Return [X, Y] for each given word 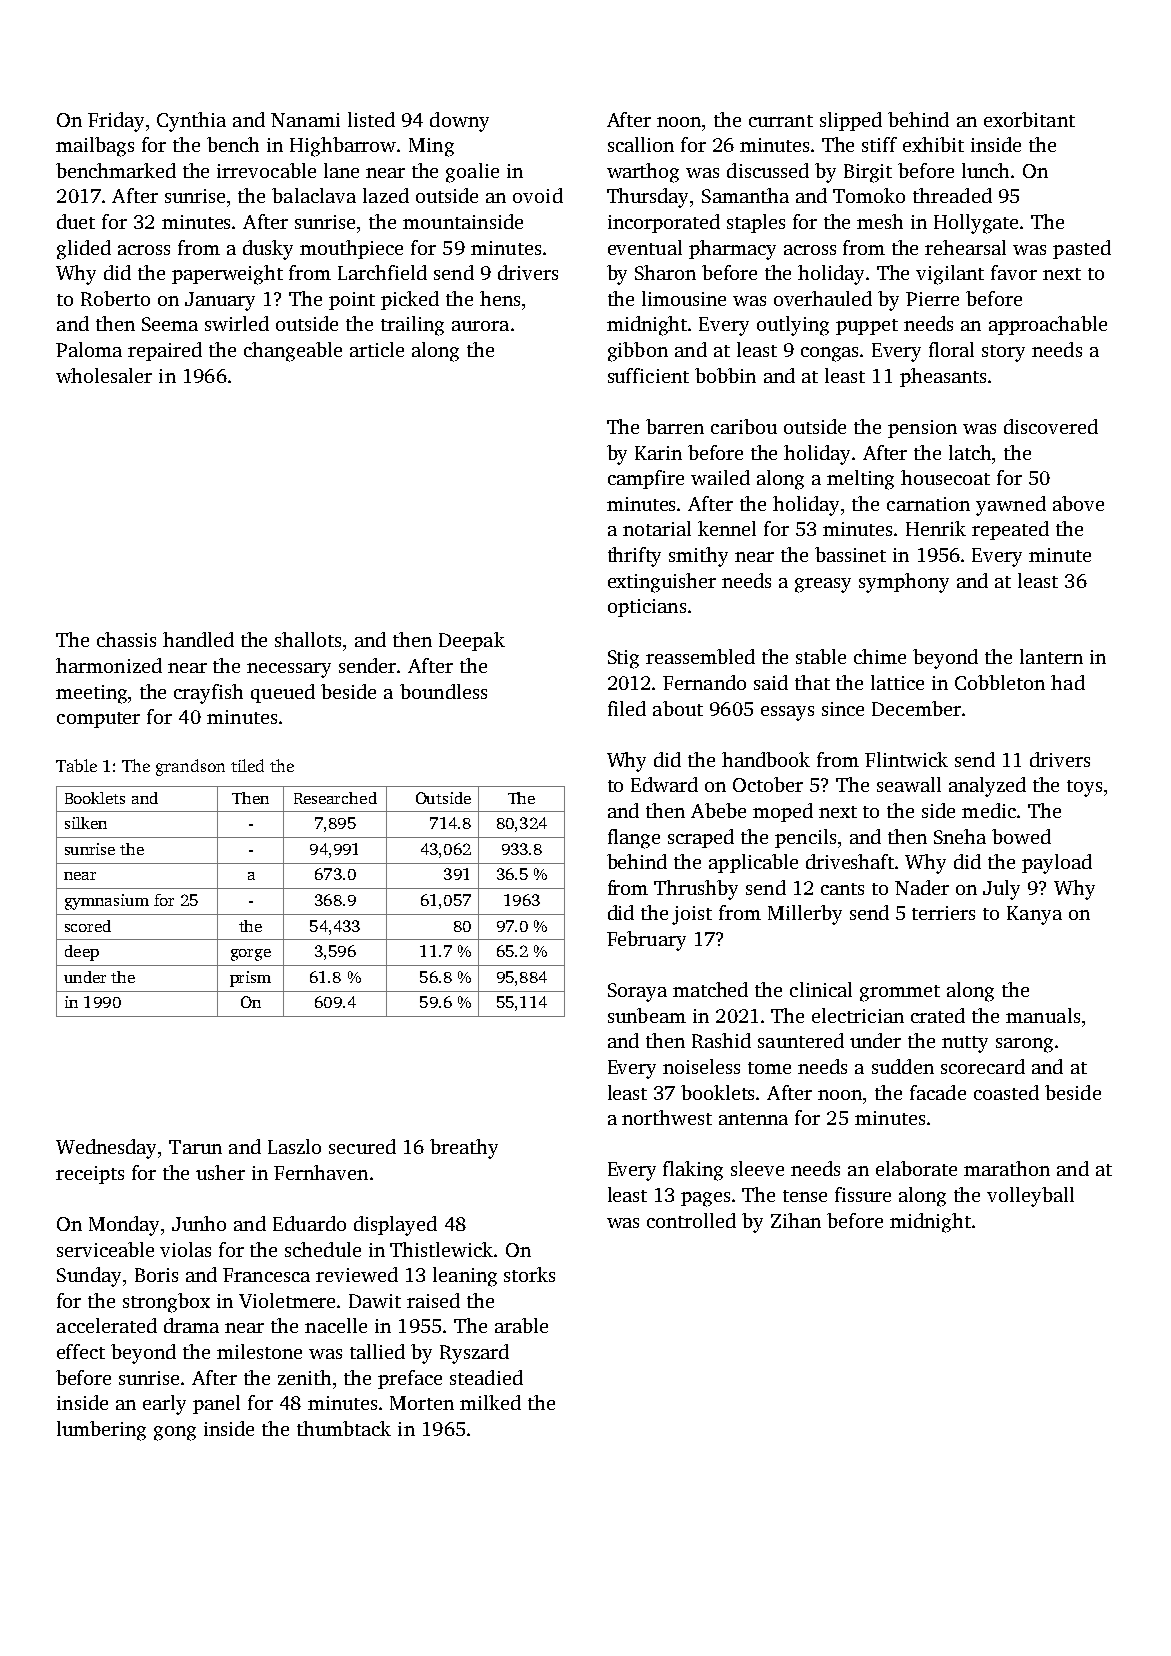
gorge [251, 955]
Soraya [637, 992]
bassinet [850, 554]
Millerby [805, 915]
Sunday [89, 1277]
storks [529, 1274]
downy [459, 122]
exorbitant [1029, 119]
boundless [443, 691]
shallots [308, 639]
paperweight [227, 275]
